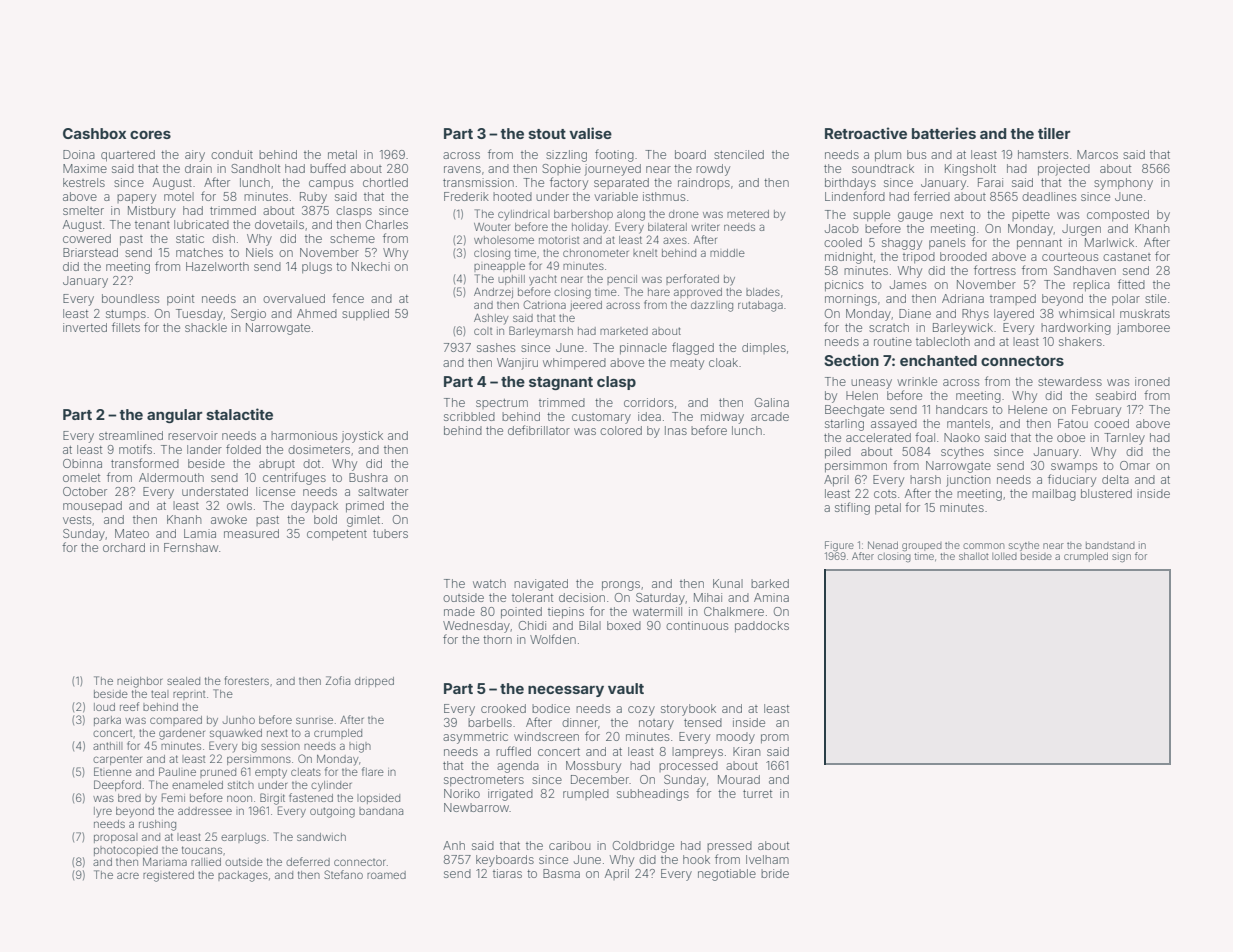  Describe the element at coordinates (757, 794) in the screenshot. I see `turret` at that location.
